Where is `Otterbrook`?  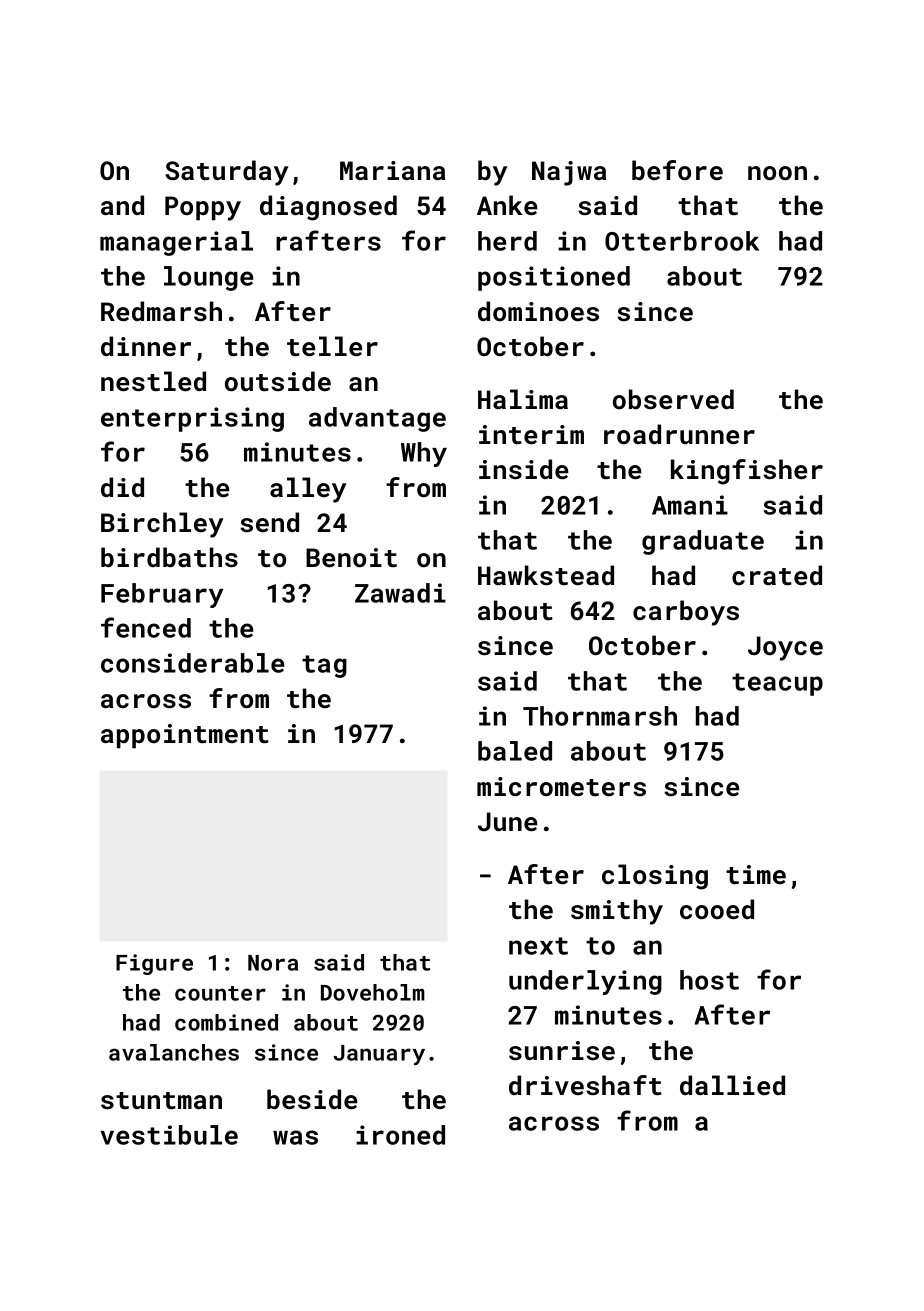 Otterbrook is located at coordinates (682, 241).
